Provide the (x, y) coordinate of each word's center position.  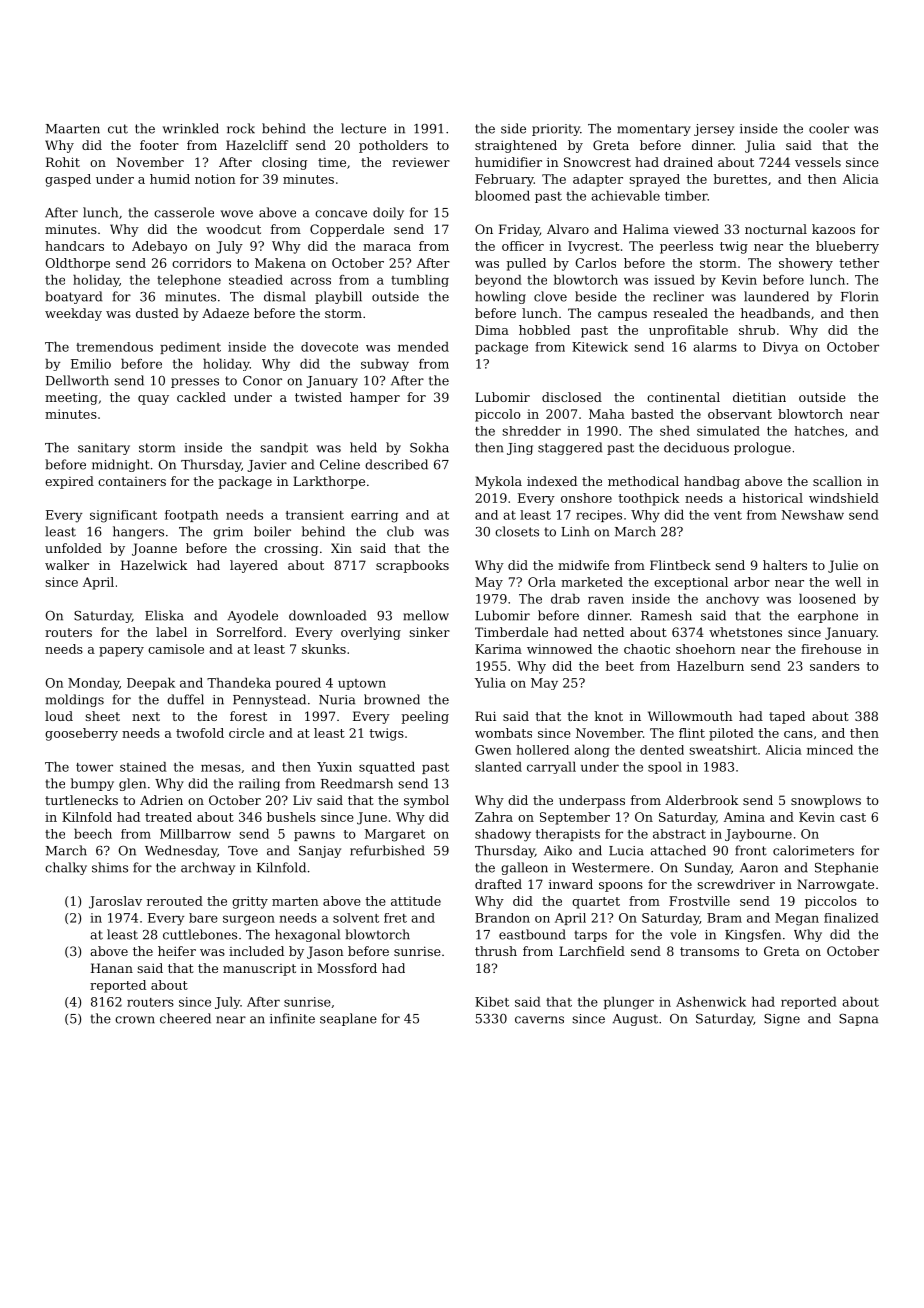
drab (565, 599)
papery (121, 652)
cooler (829, 128)
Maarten (73, 129)
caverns (539, 1020)
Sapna (858, 1020)
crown (135, 1020)
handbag (712, 482)
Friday (519, 230)
